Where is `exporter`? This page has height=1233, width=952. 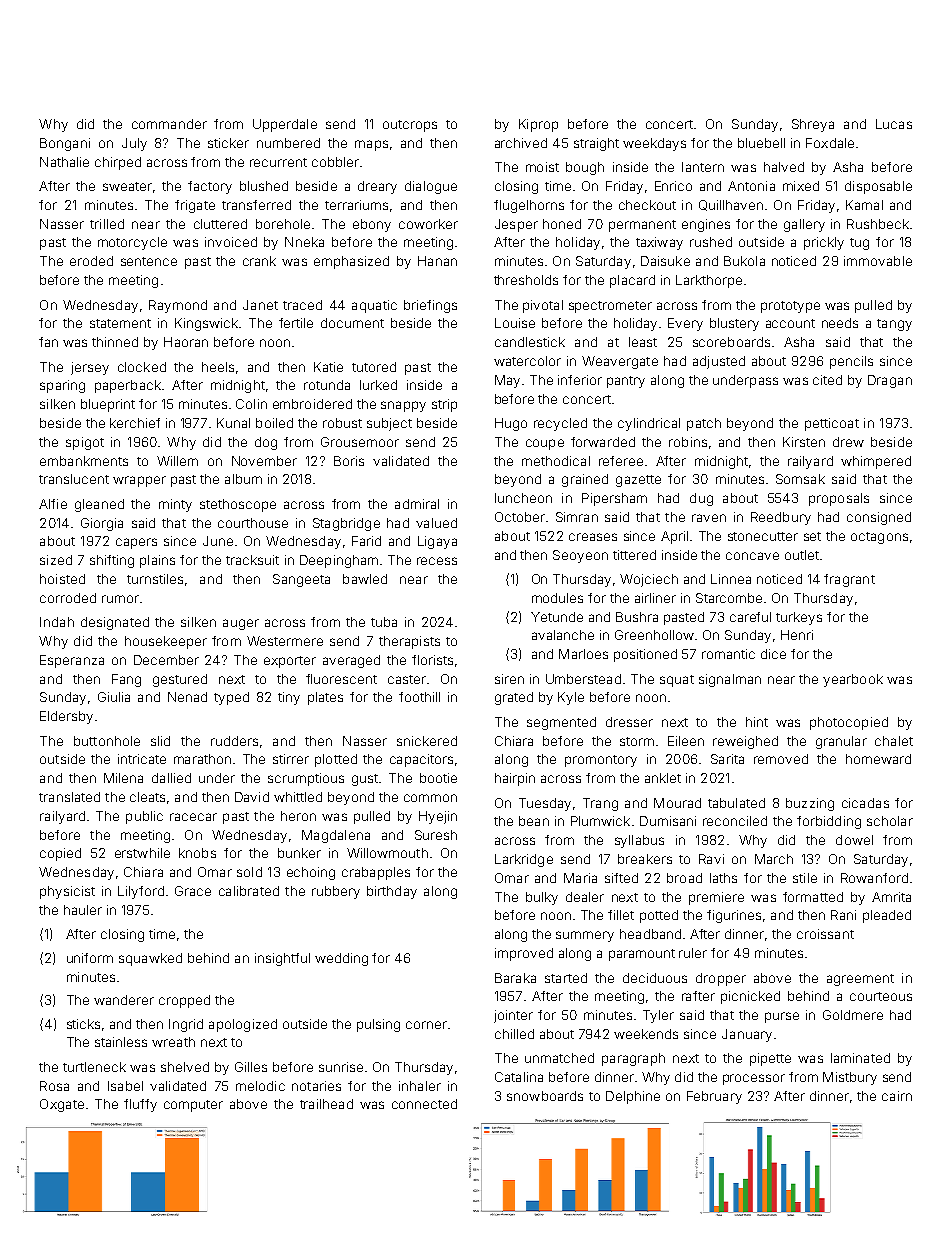 exporter is located at coordinates (290, 662).
